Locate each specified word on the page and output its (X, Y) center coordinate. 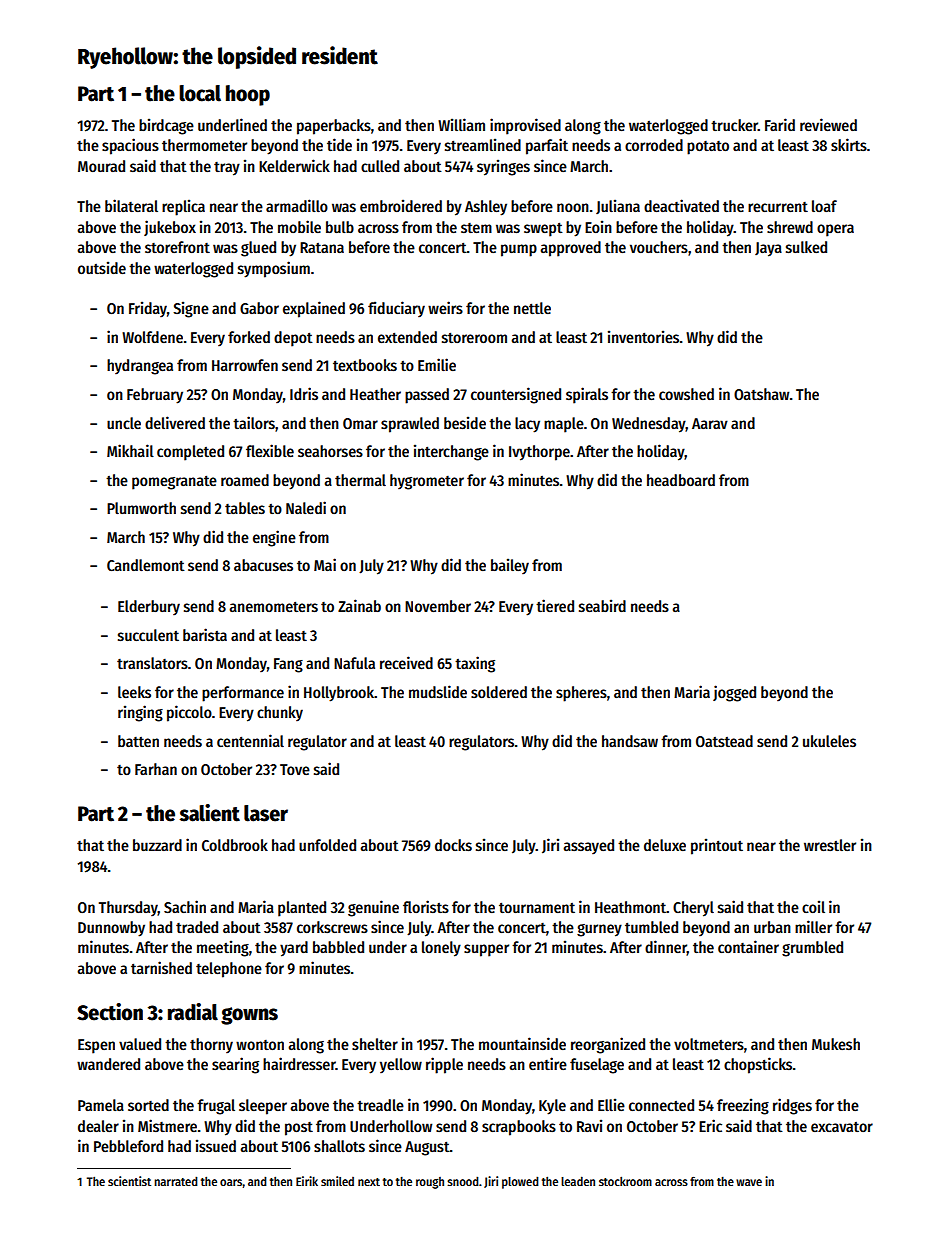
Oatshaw (761, 394)
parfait (547, 146)
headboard (681, 480)
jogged (734, 693)
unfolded (327, 845)
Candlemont (146, 565)
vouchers (659, 247)
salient (209, 813)
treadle (380, 1105)
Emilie (437, 364)
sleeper (263, 1107)
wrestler (830, 845)
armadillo (297, 205)
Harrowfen (245, 365)
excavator (842, 1127)
